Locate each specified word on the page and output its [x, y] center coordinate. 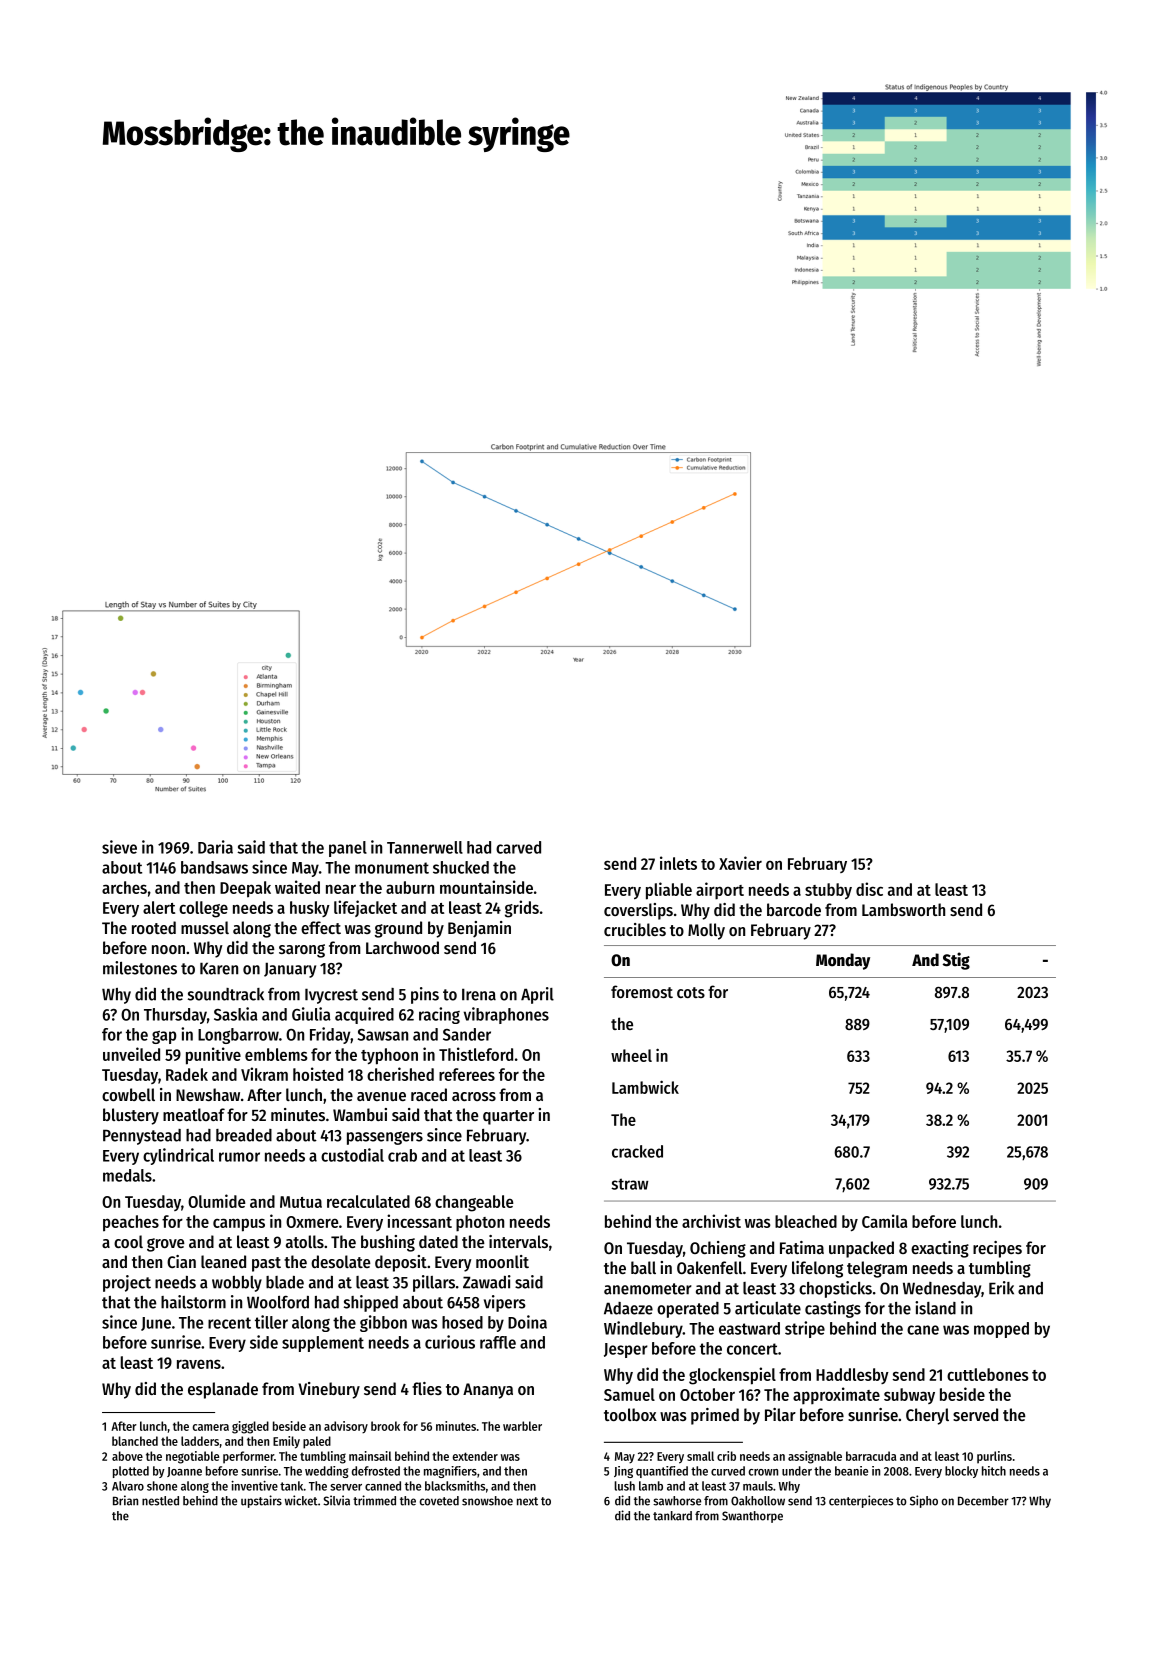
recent [229, 1323]
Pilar [780, 1414]
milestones [140, 968]
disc [869, 889]
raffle [498, 1342]
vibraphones [506, 1015]
